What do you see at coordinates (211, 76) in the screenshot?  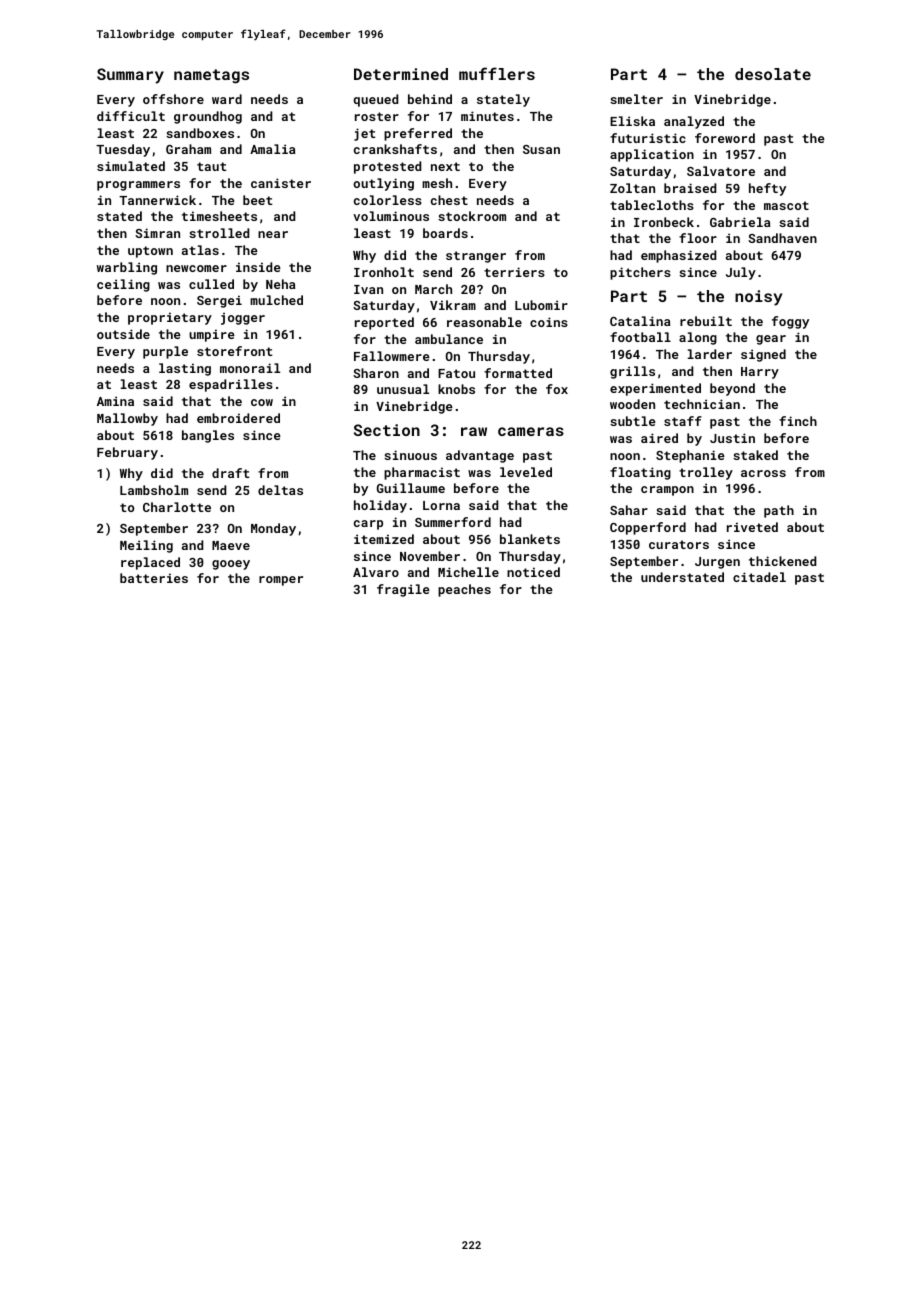 I see `nametags` at bounding box center [211, 76].
